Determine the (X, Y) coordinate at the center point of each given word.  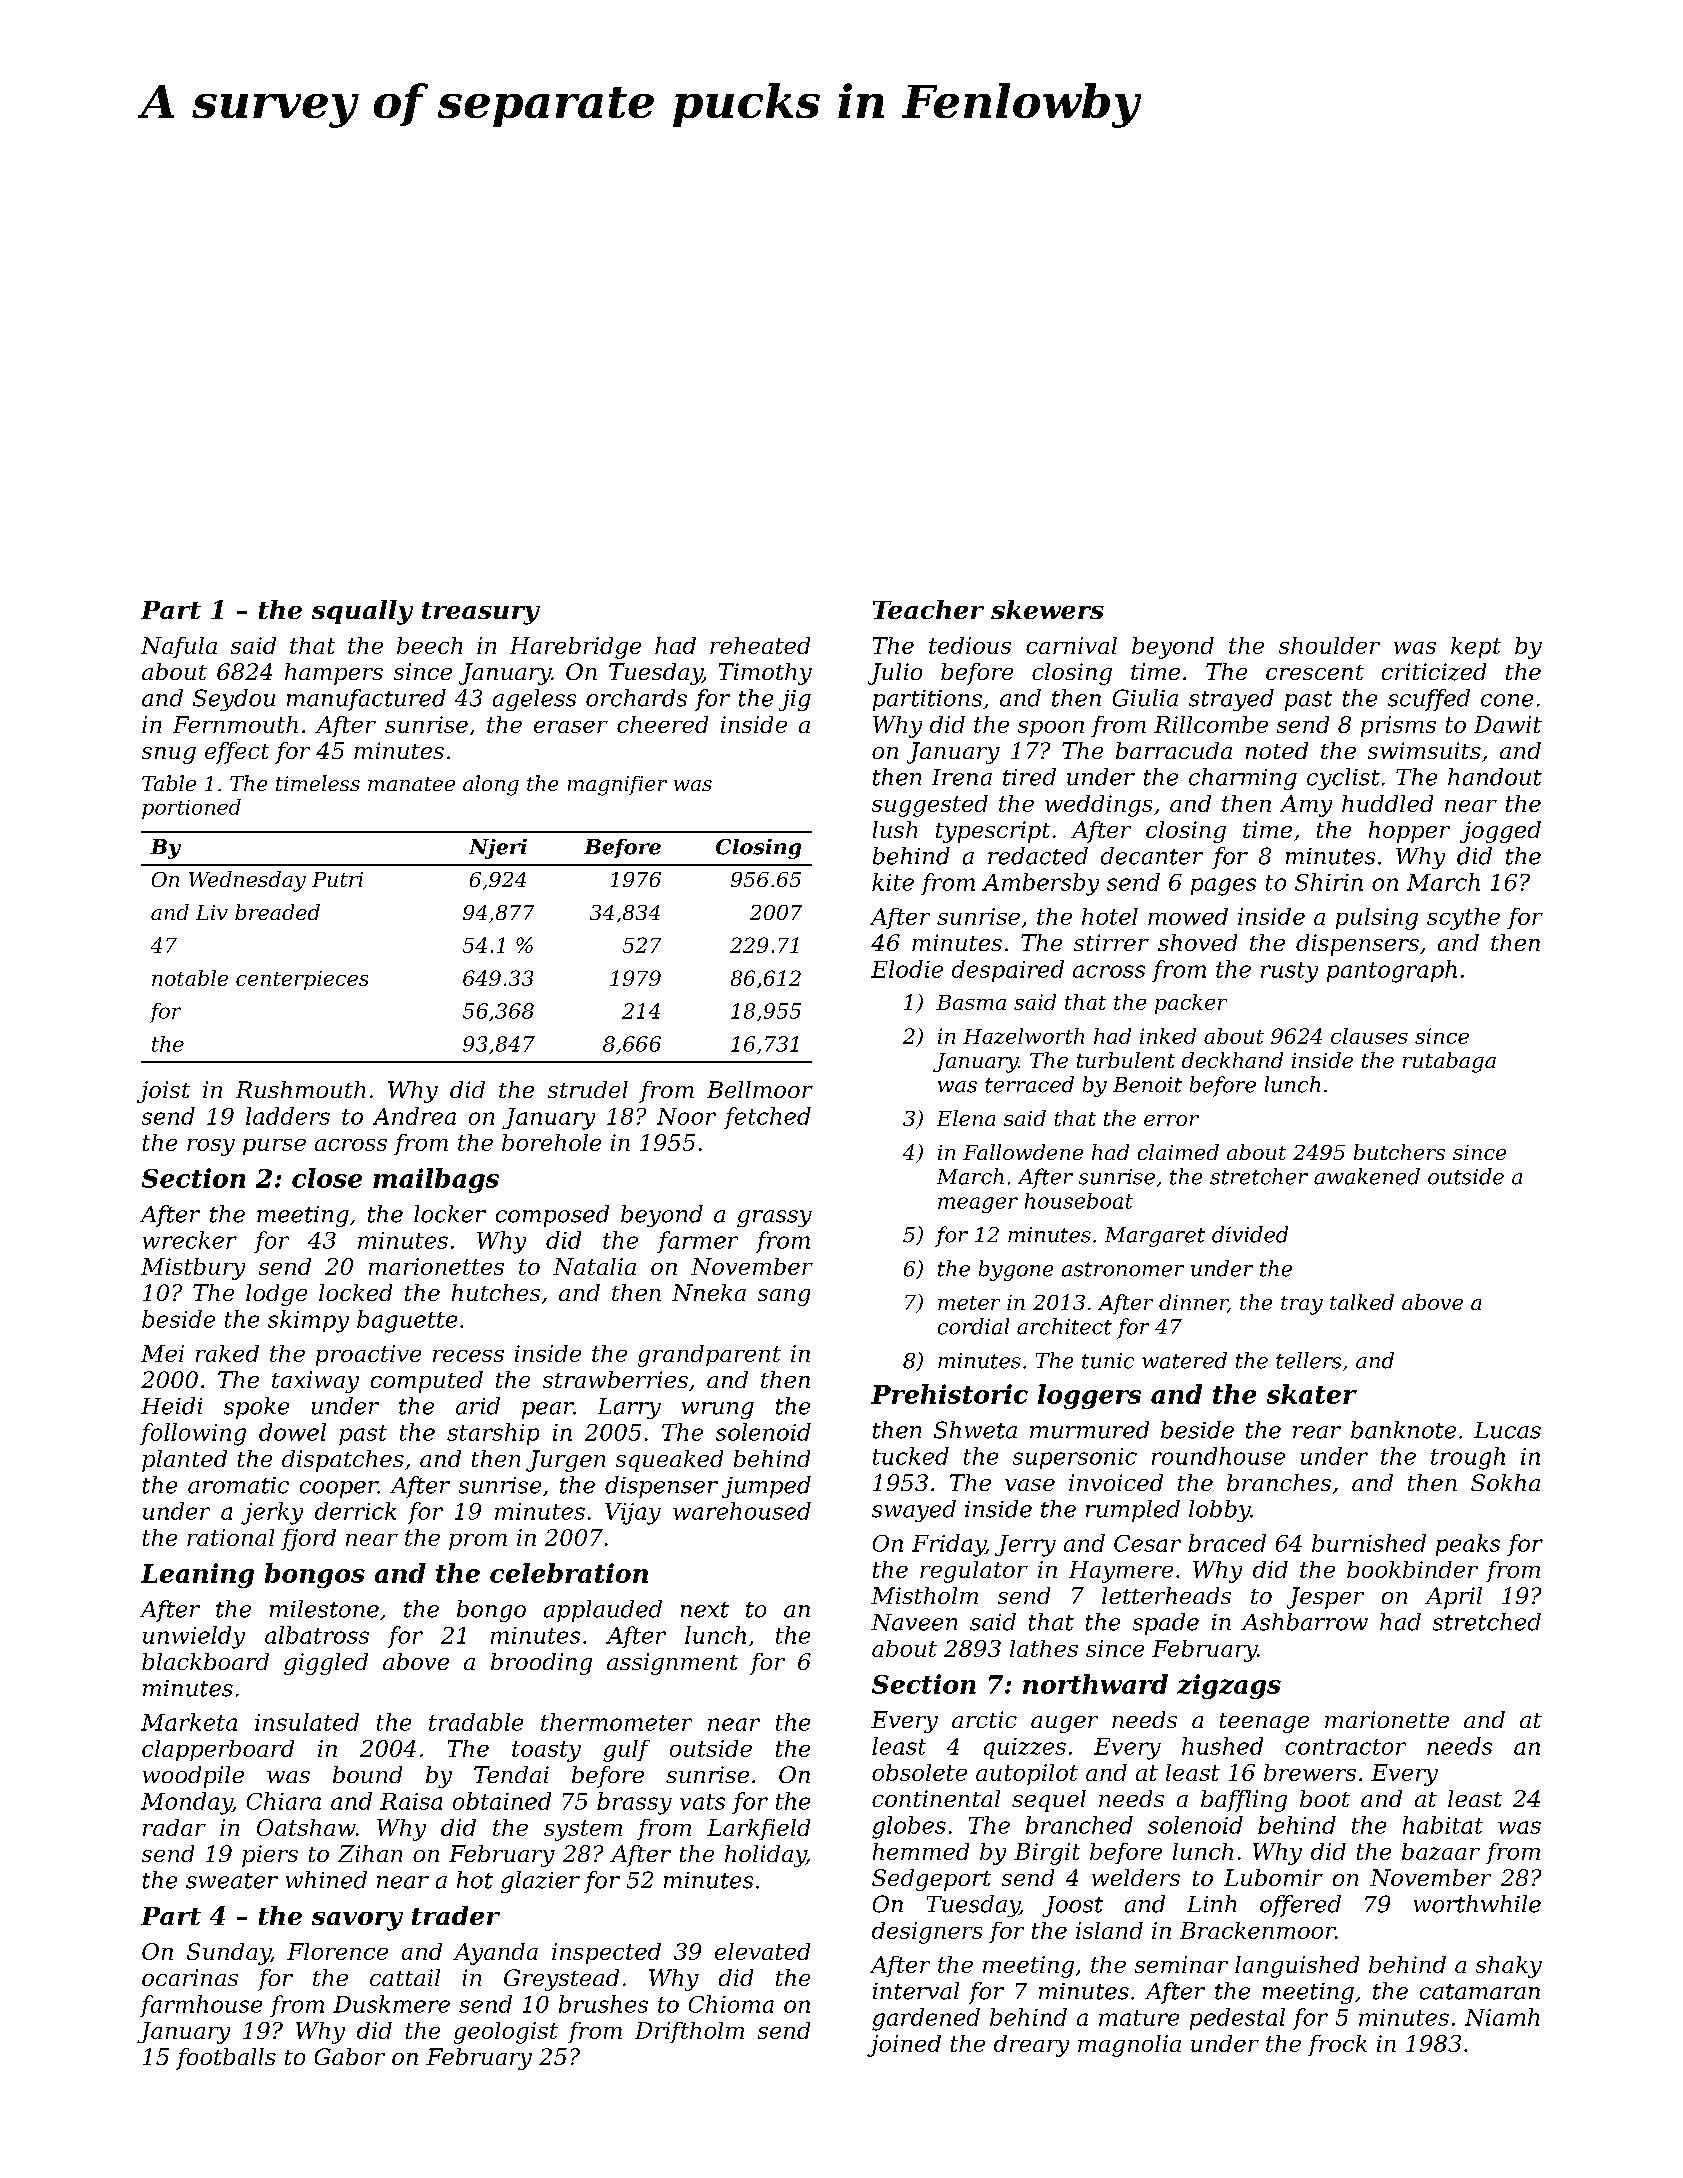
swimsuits (1424, 750)
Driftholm (689, 2032)
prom (478, 1542)
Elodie (907, 969)
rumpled (1133, 1511)
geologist (506, 2033)
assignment (672, 1664)
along (491, 785)
